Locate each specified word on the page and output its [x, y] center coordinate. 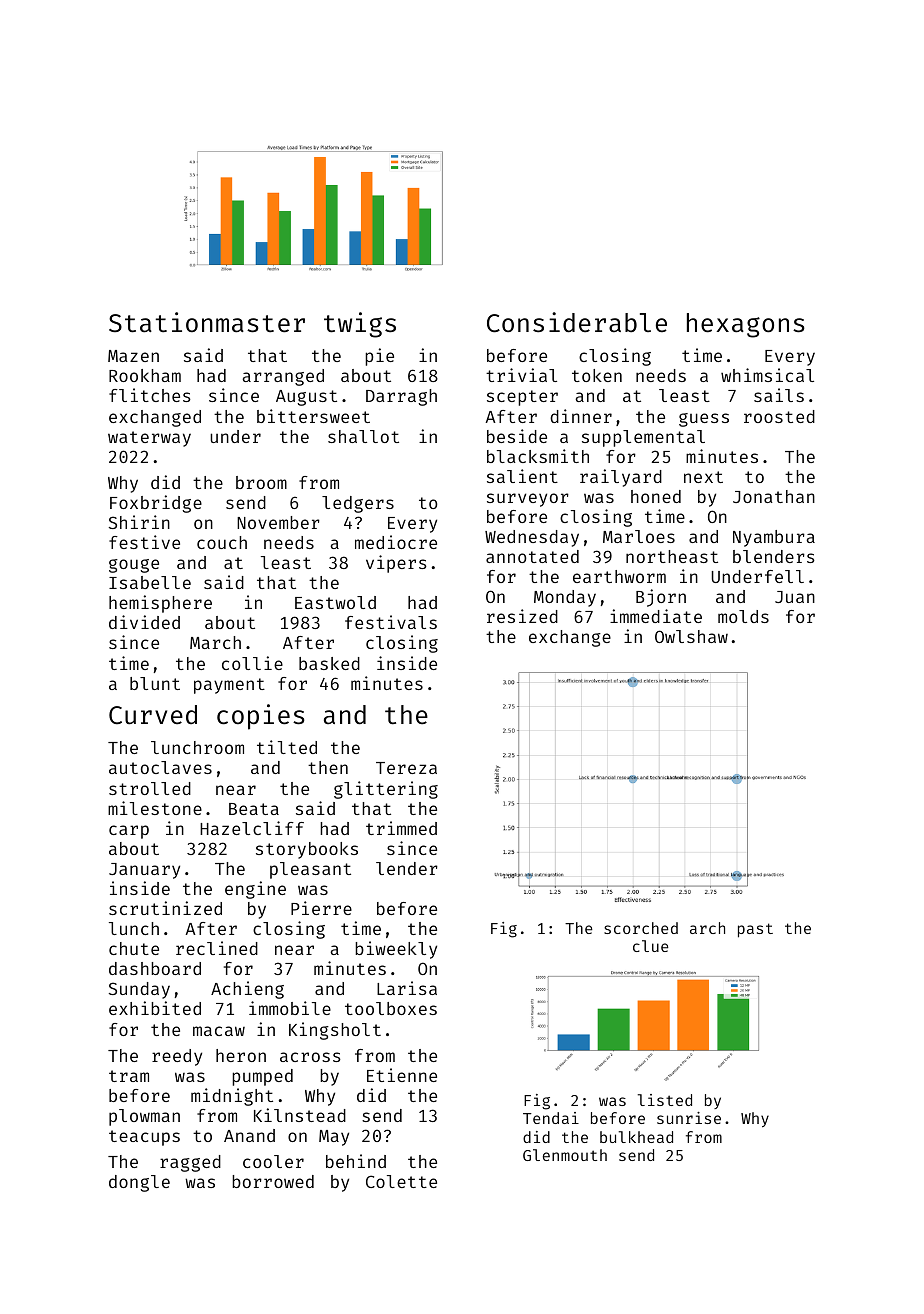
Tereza [406, 768]
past [755, 930]
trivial [521, 375]
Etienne [402, 1075]
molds [743, 616]
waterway [149, 439]
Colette [401, 1181]
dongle [139, 1183]
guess [704, 420]
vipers [396, 564]
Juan [795, 597]
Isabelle [150, 582]
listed [665, 1100]
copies [261, 717]
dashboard [155, 968]
